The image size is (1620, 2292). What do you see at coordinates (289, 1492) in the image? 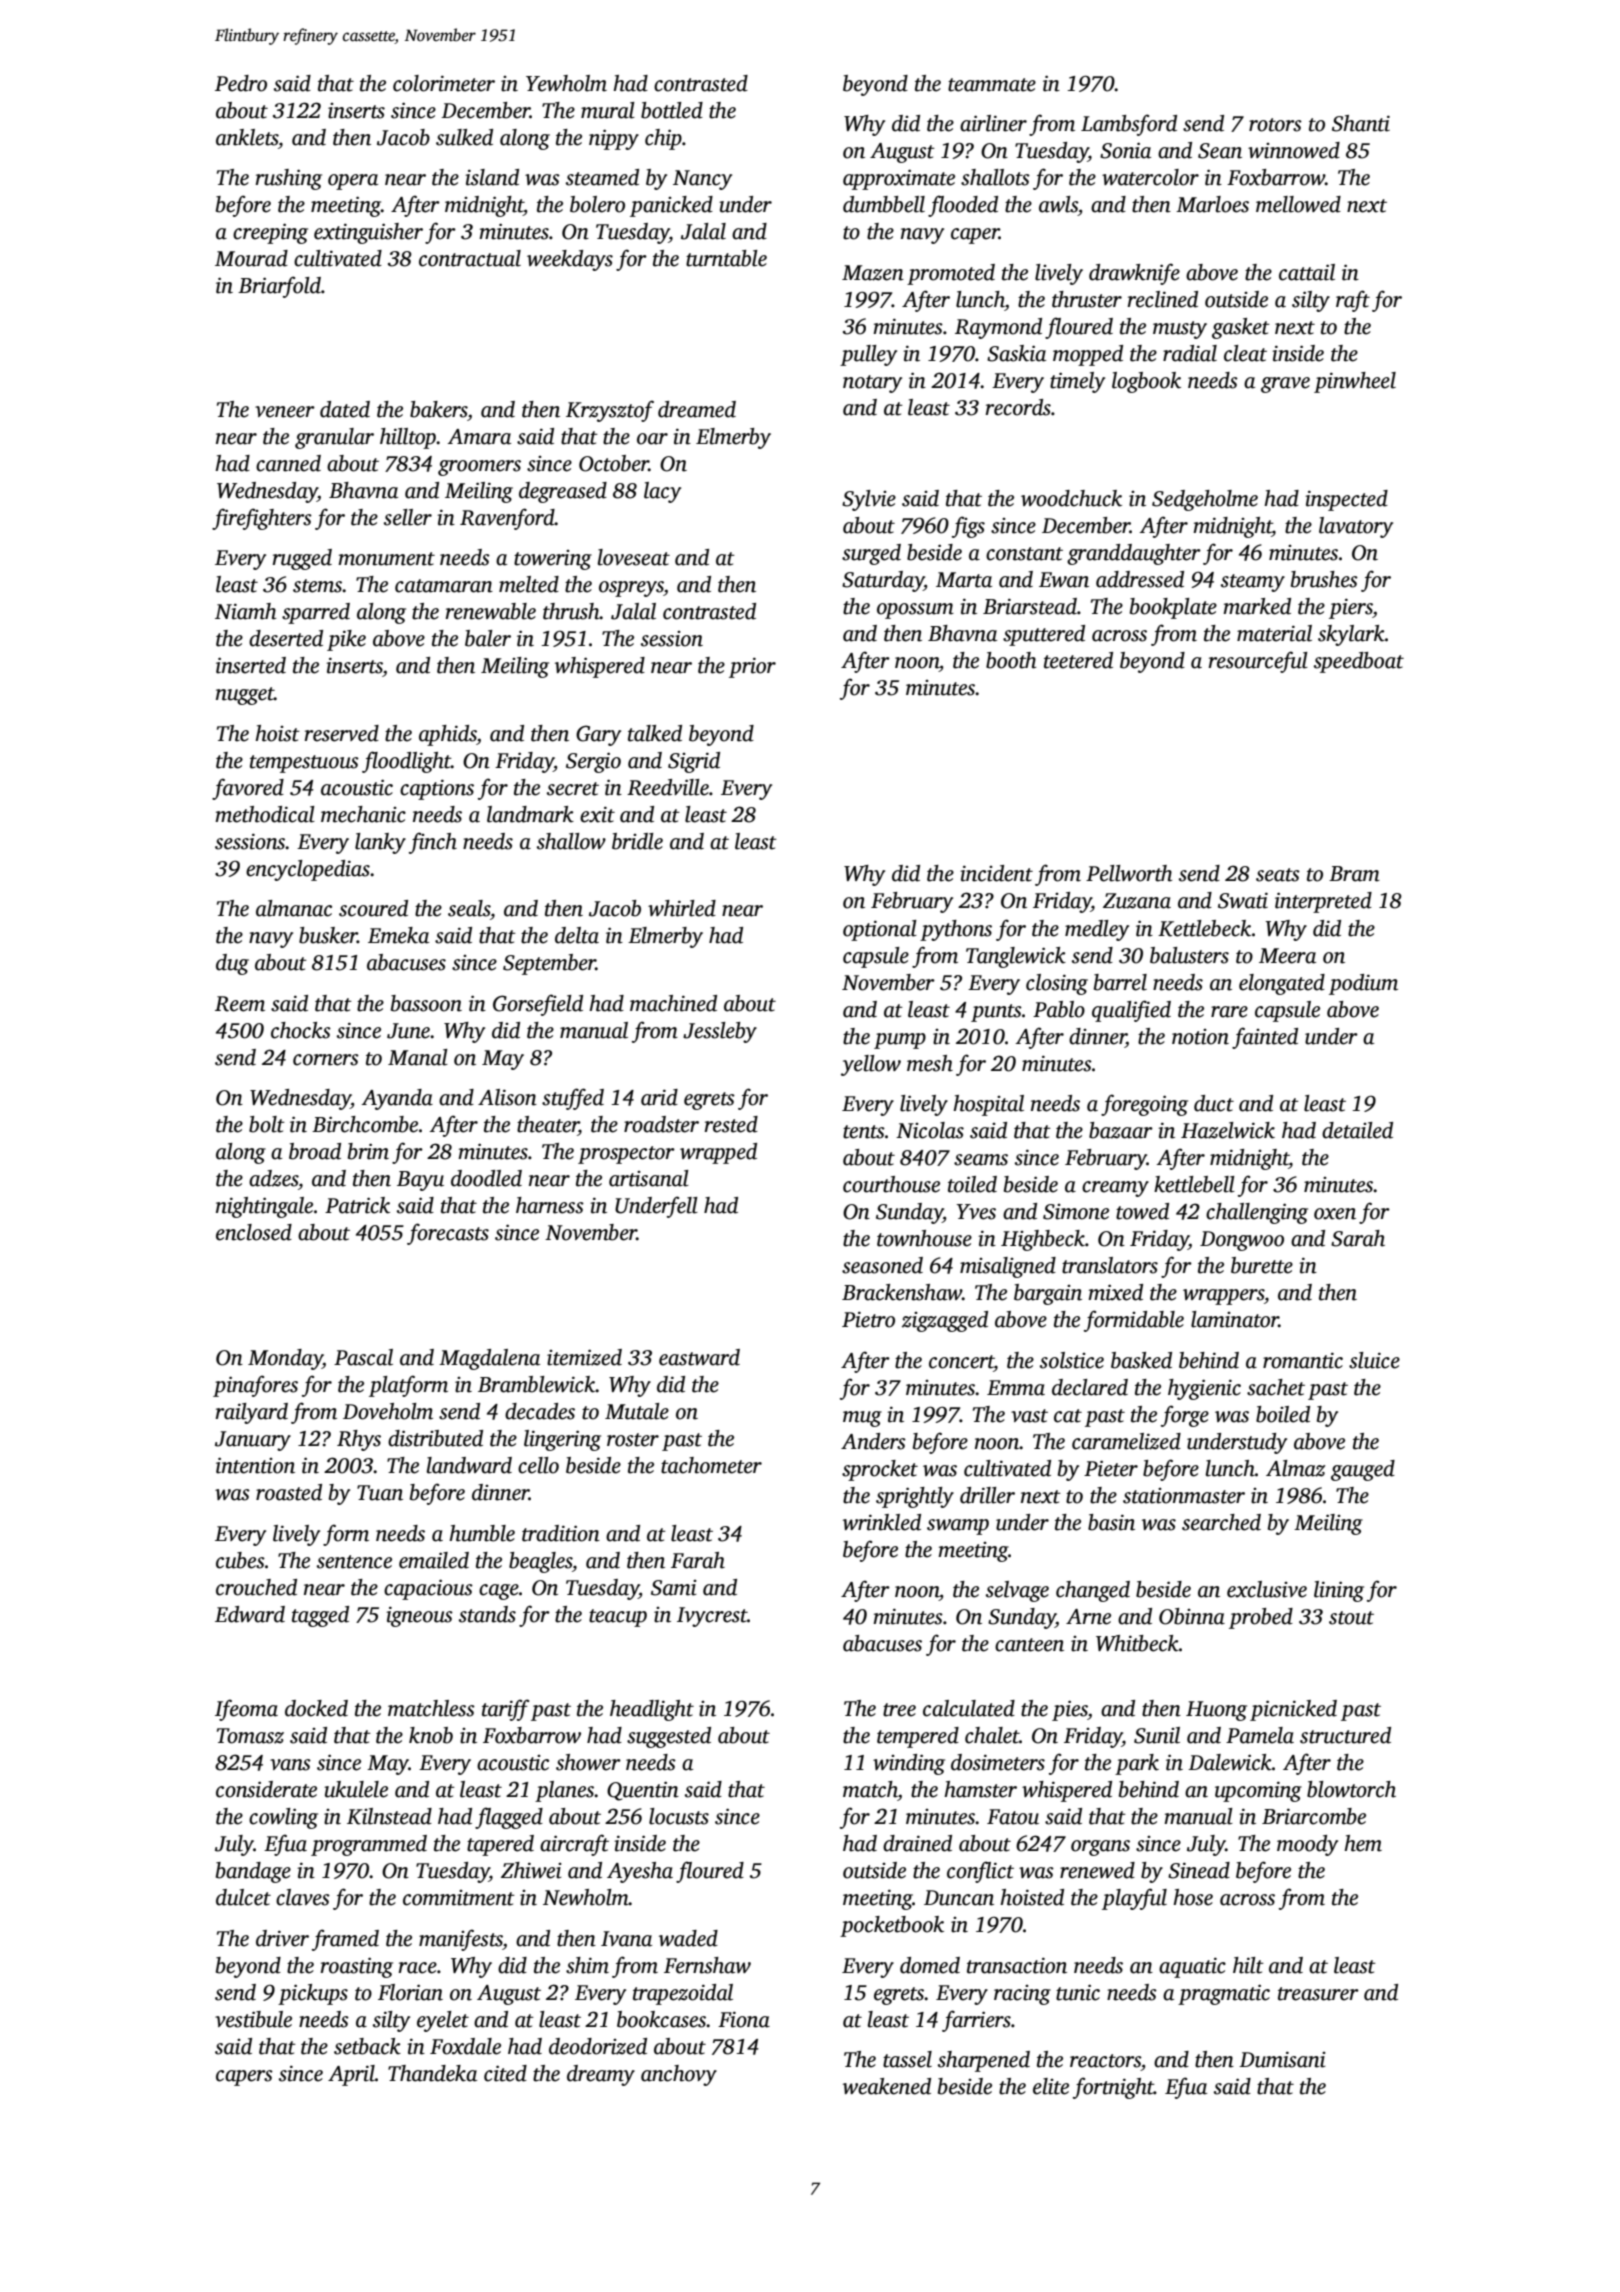
I see `roasted` at bounding box center [289, 1492].
